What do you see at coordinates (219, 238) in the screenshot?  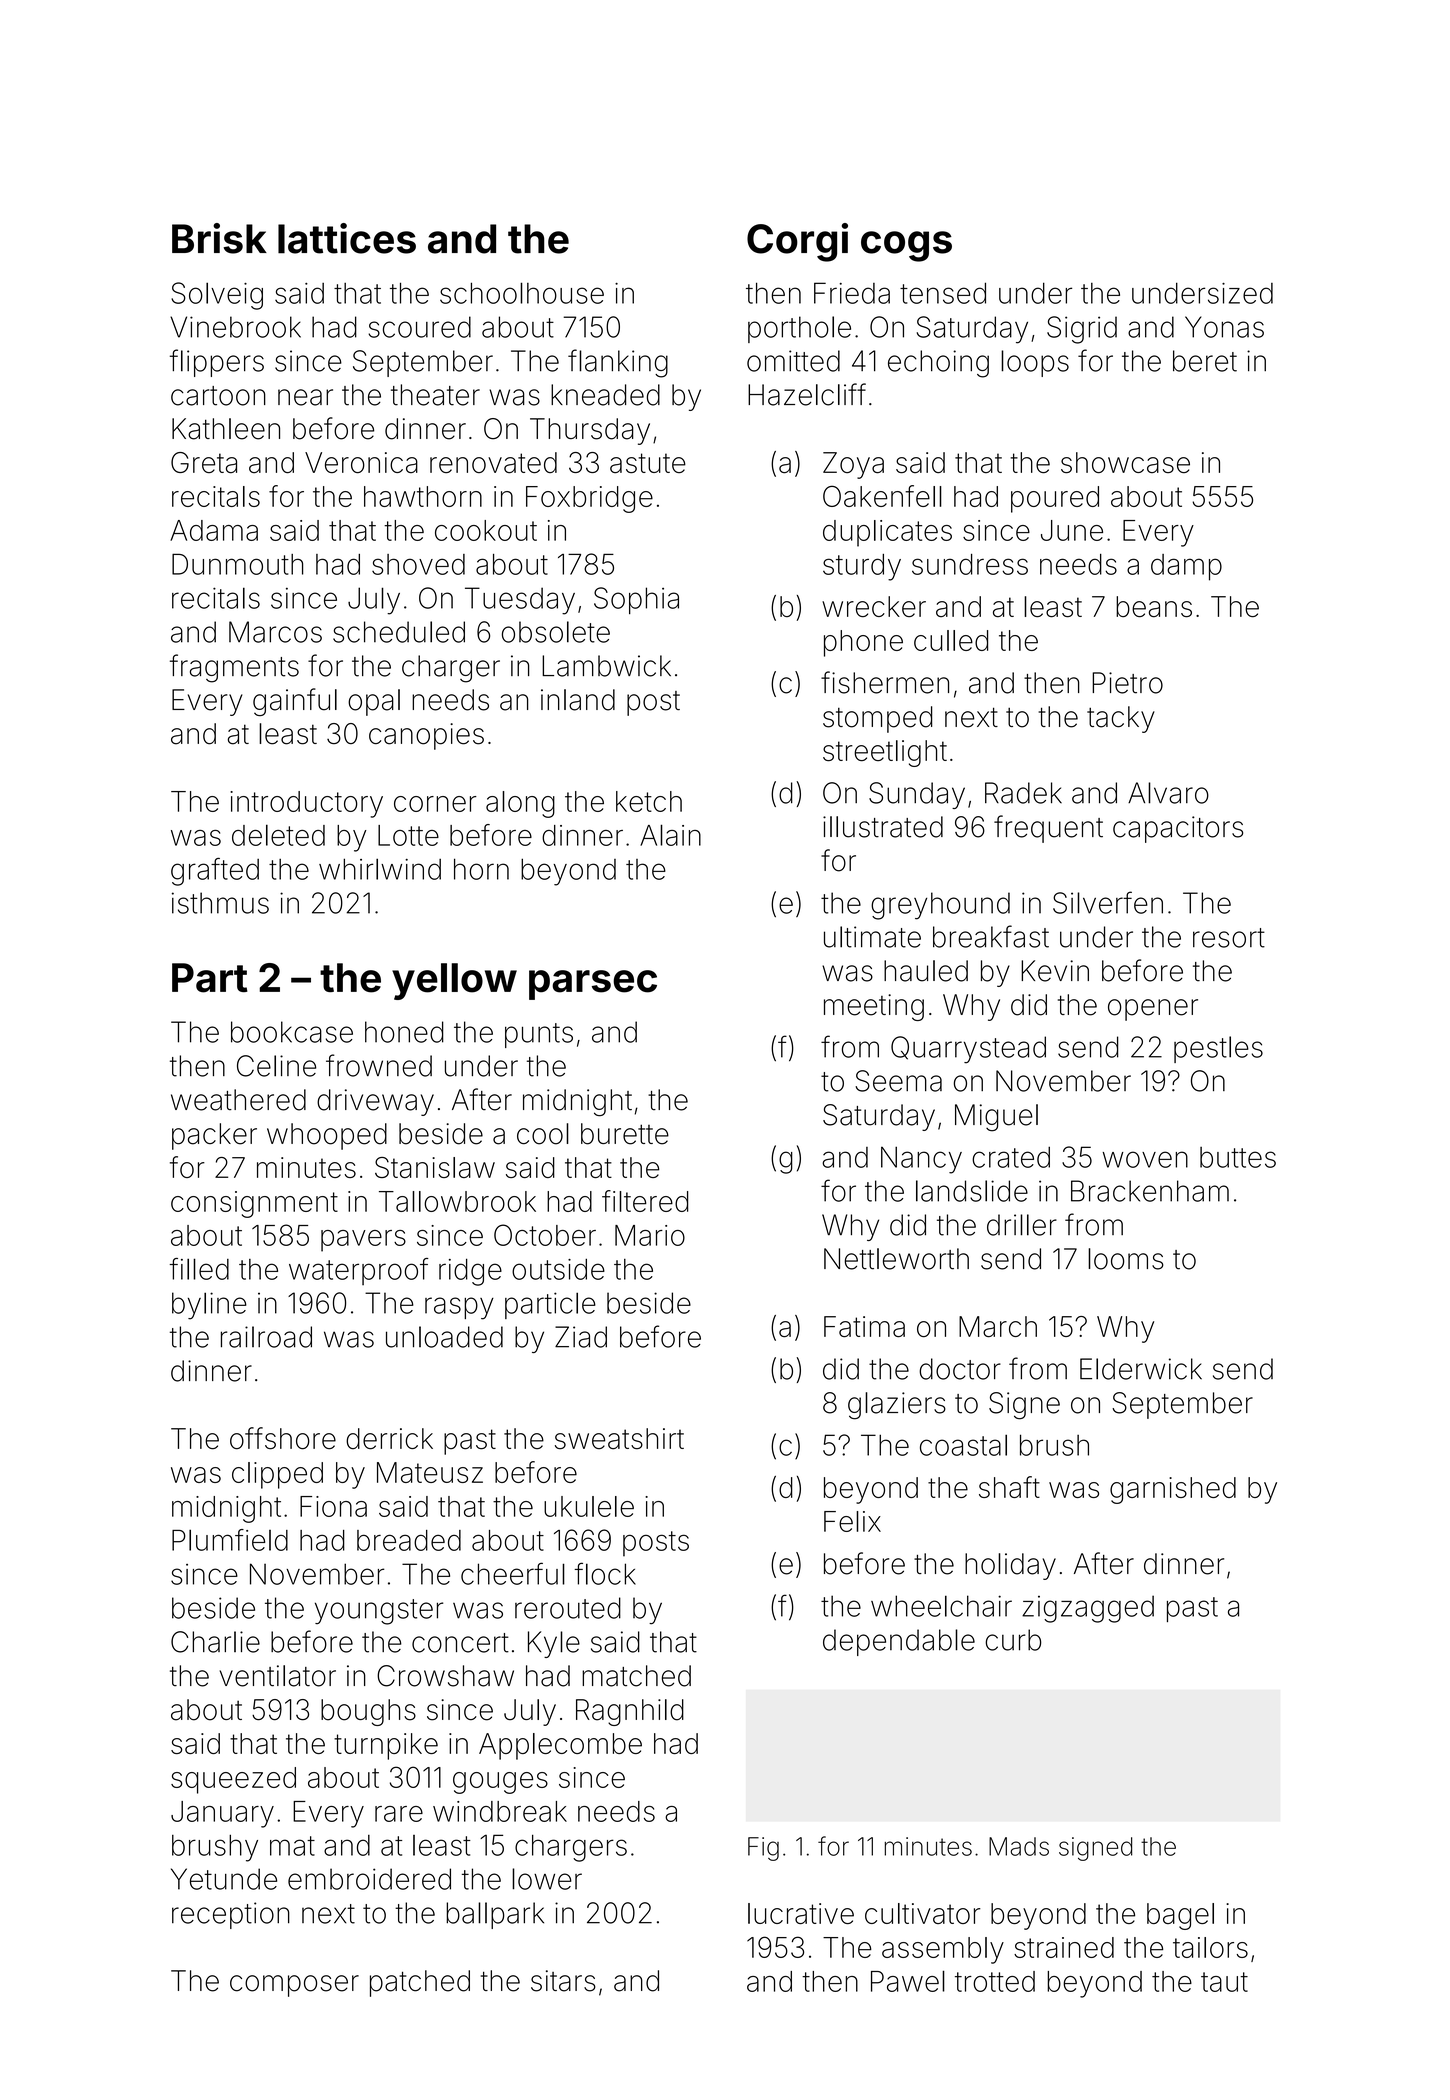 I see `Brisk` at bounding box center [219, 238].
